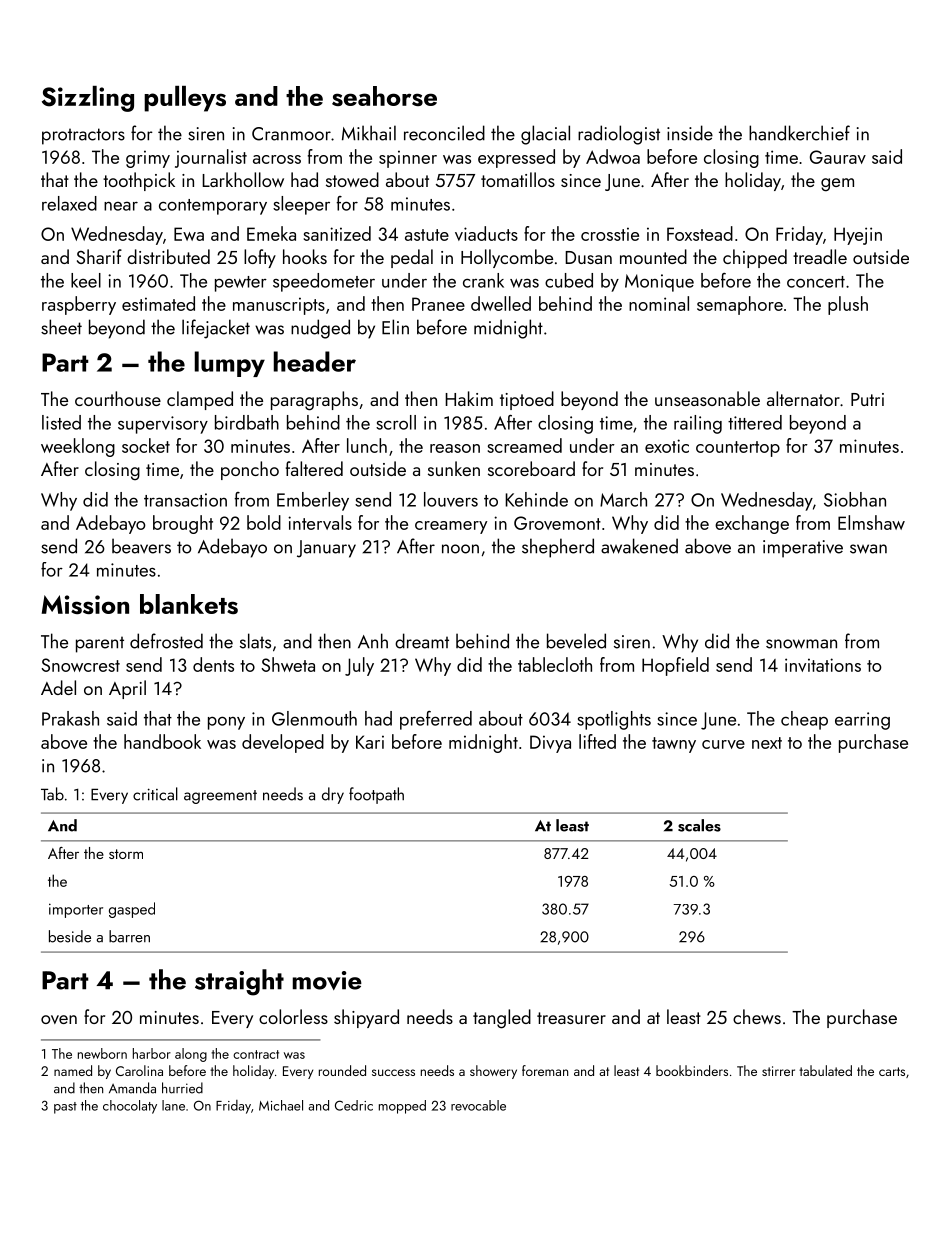 The image size is (952, 1233). I want to click on tomatillos, so click(518, 179).
